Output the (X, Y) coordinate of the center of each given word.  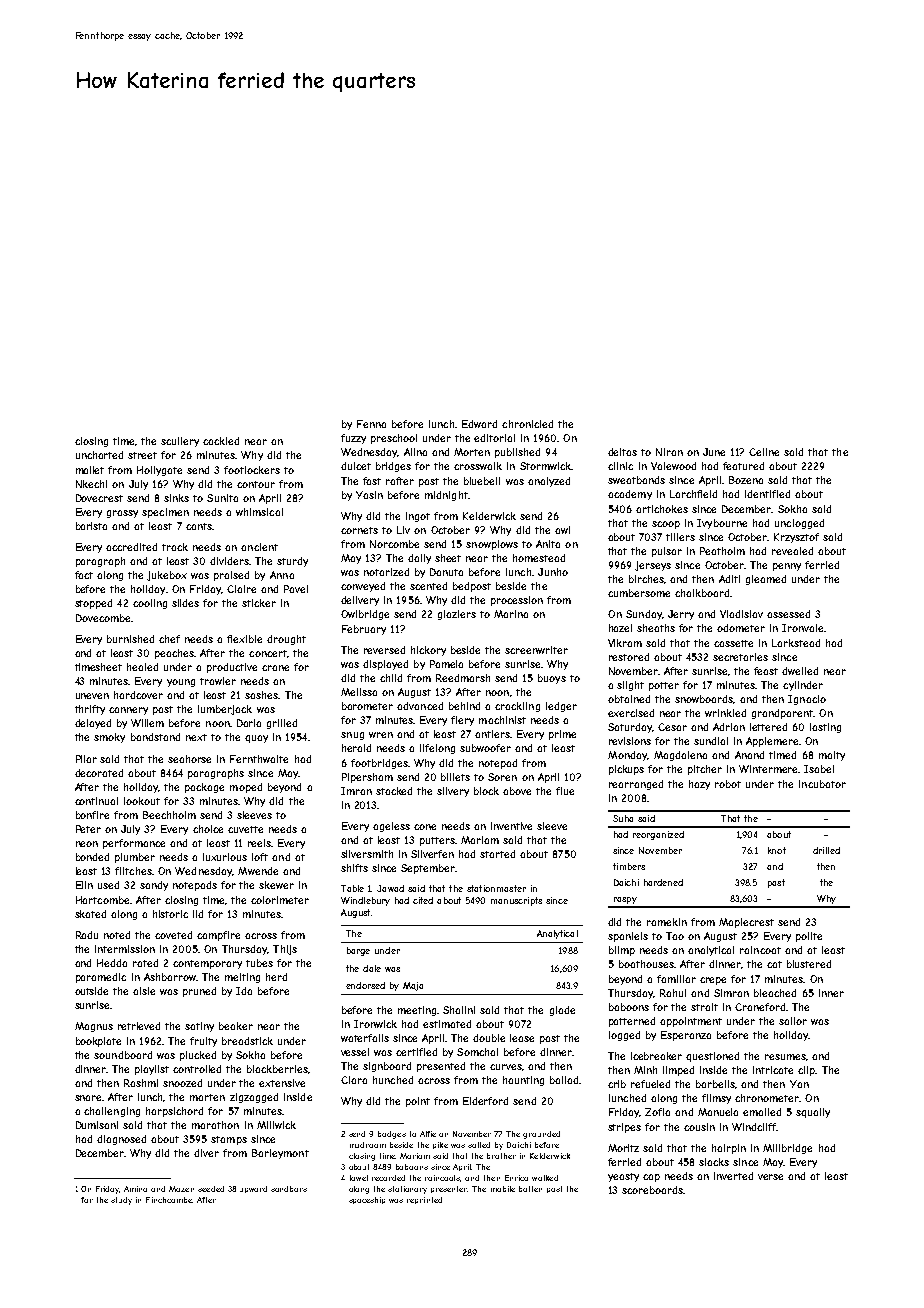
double (489, 1038)
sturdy (292, 562)
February (364, 630)
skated (90, 914)
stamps (229, 1140)
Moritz (623, 1148)
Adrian (729, 727)
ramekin (667, 922)
